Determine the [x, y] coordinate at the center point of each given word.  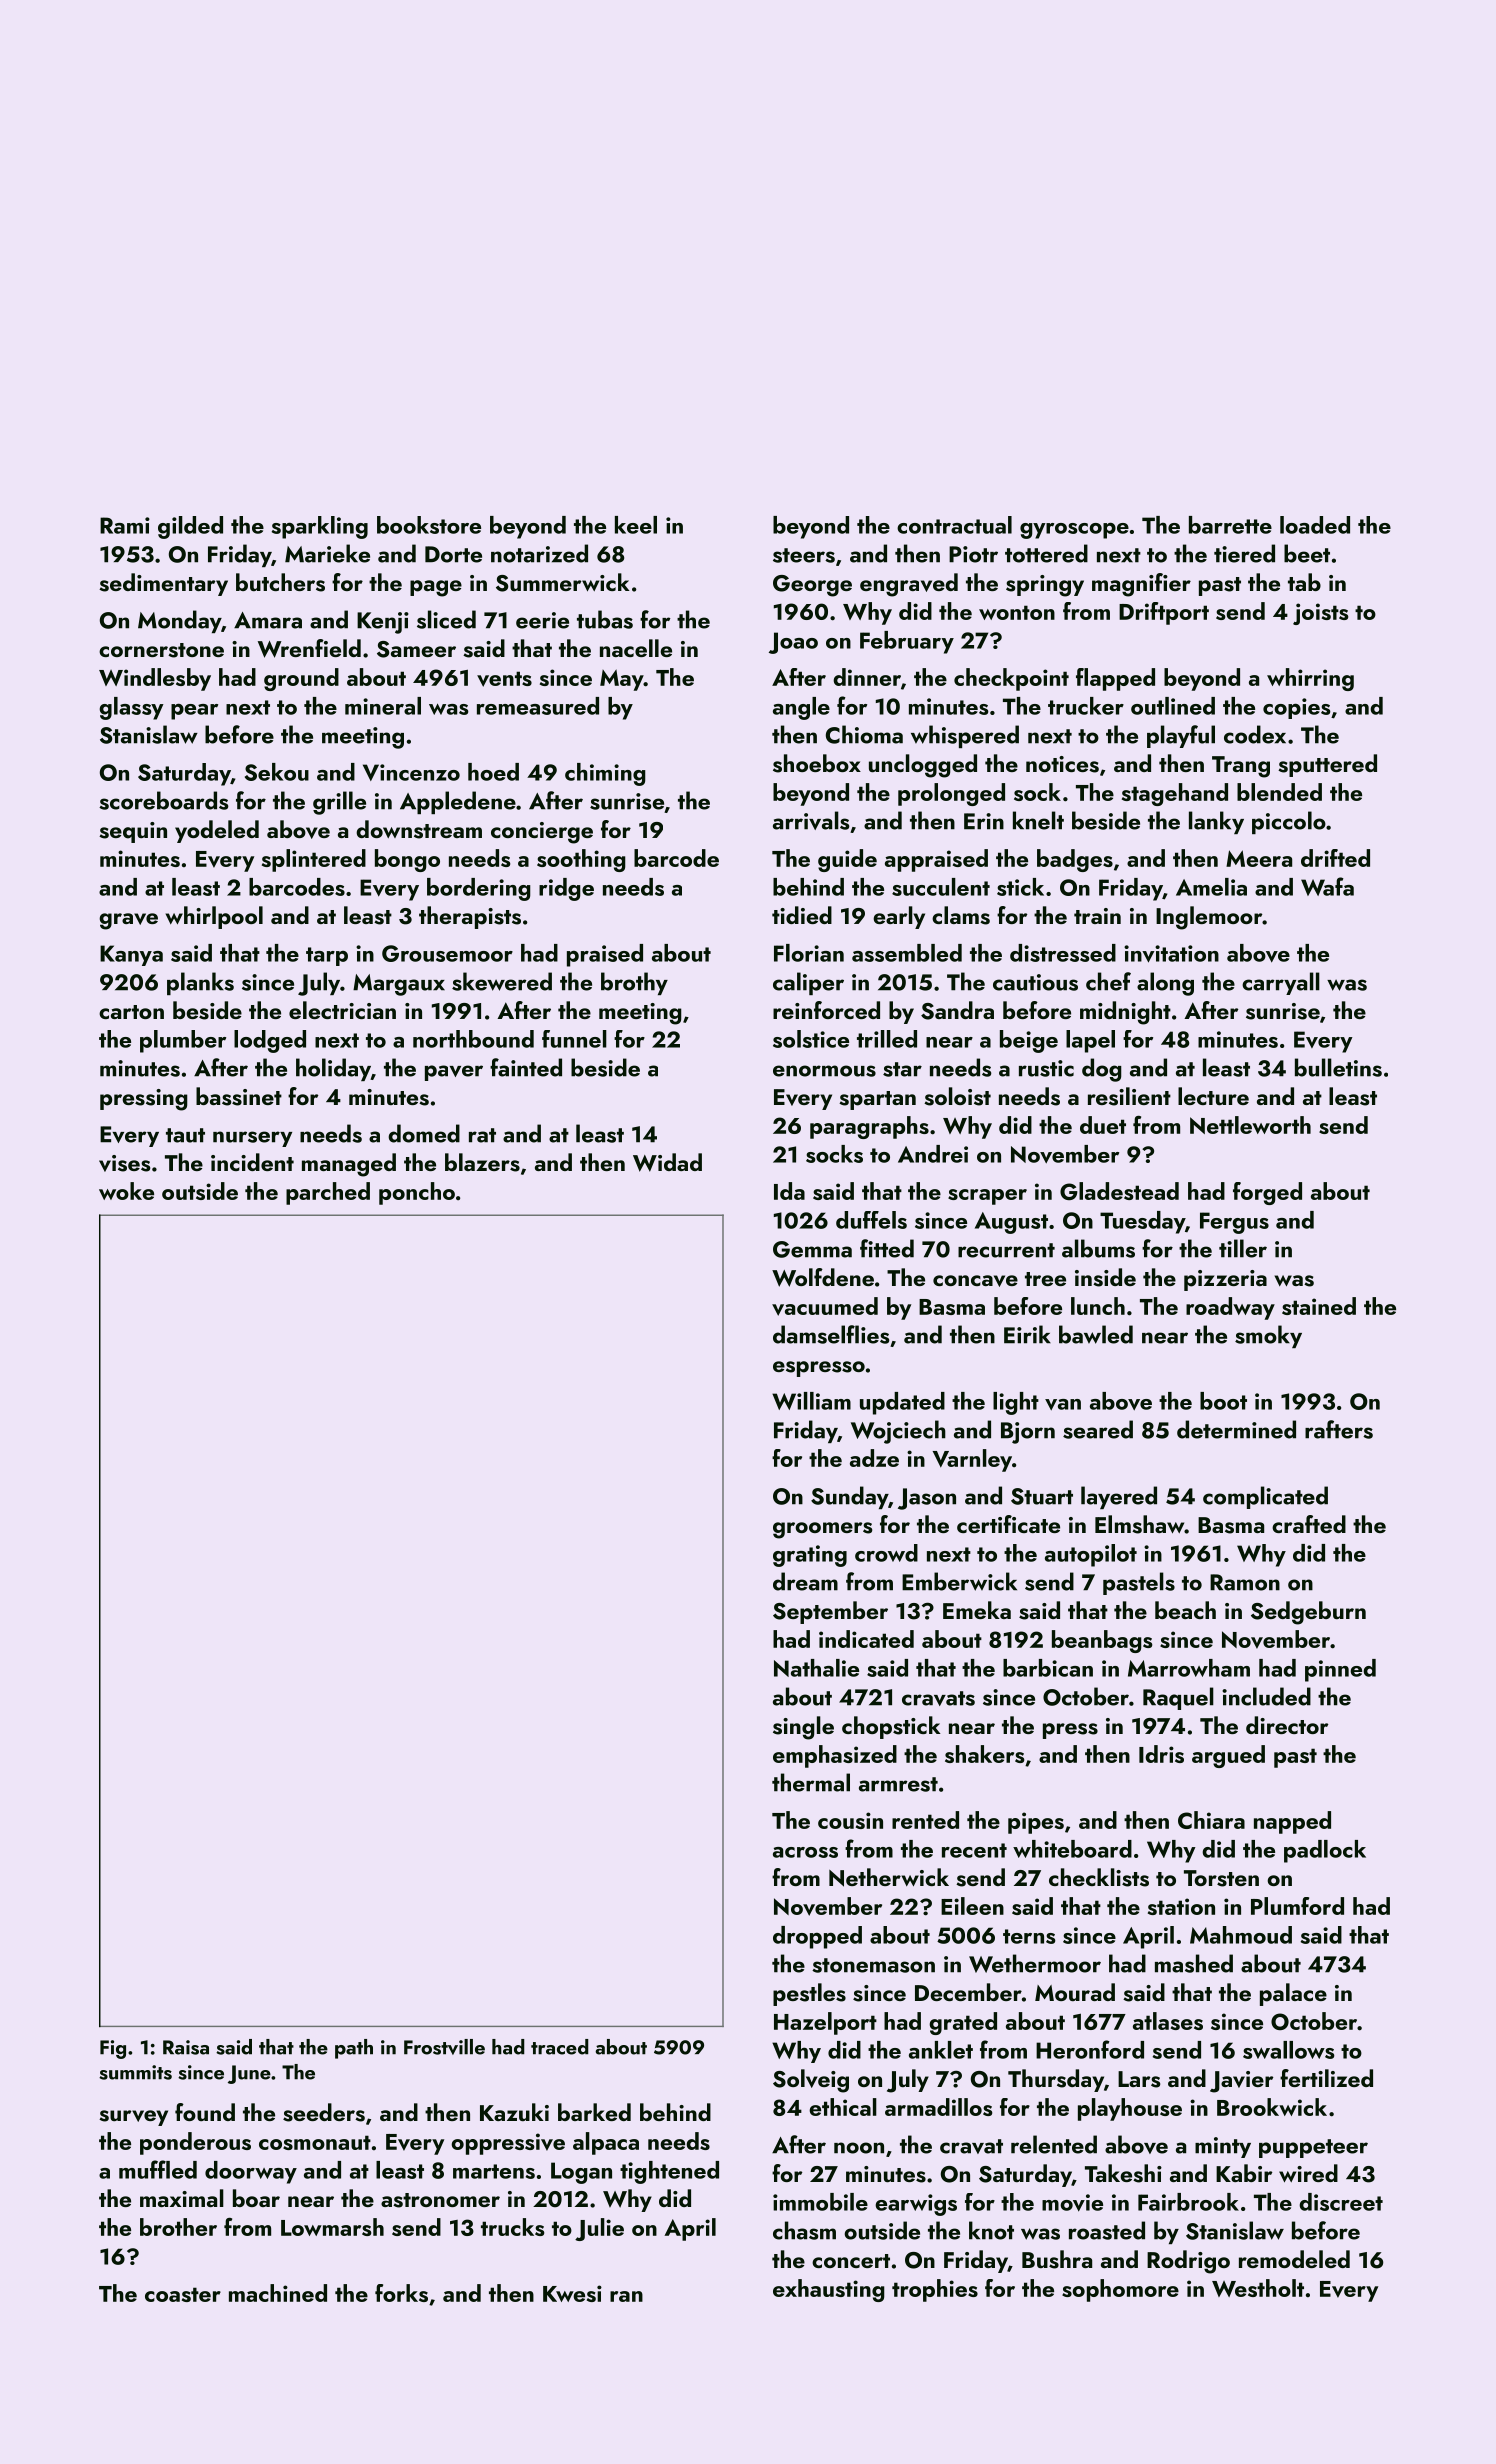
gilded [190, 527]
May [622, 680]
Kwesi [572, 2293]
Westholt [1258, 2288]
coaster [183, 2294]
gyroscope [1074, 530]
